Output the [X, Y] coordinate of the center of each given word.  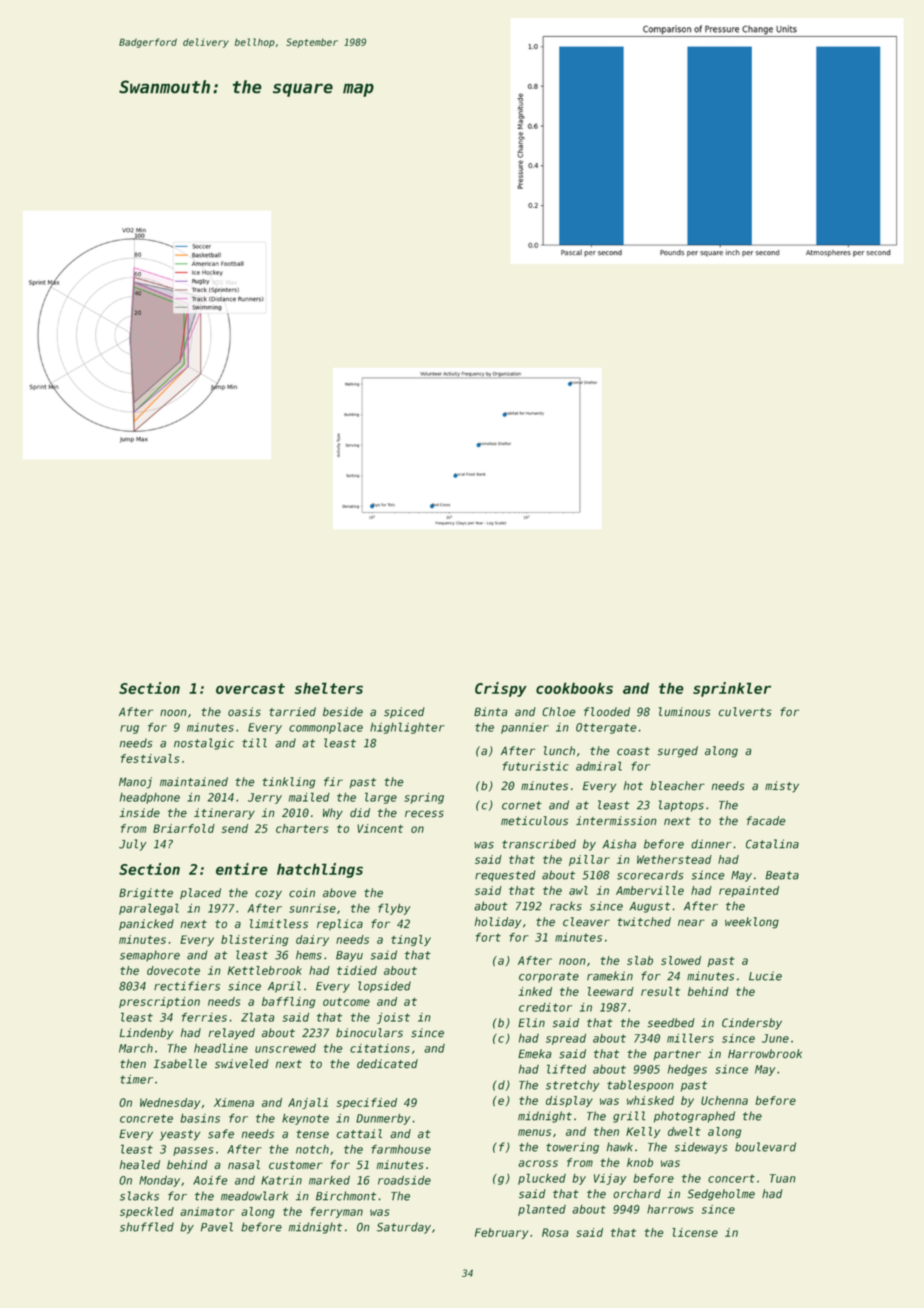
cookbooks [574, 688]
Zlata [258, 1017]
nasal [244, 1165]
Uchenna [724, 1100]
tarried [292, 712]
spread [566, 1039]
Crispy [501, 689]
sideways [701, 1148]
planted [542, 1210]
